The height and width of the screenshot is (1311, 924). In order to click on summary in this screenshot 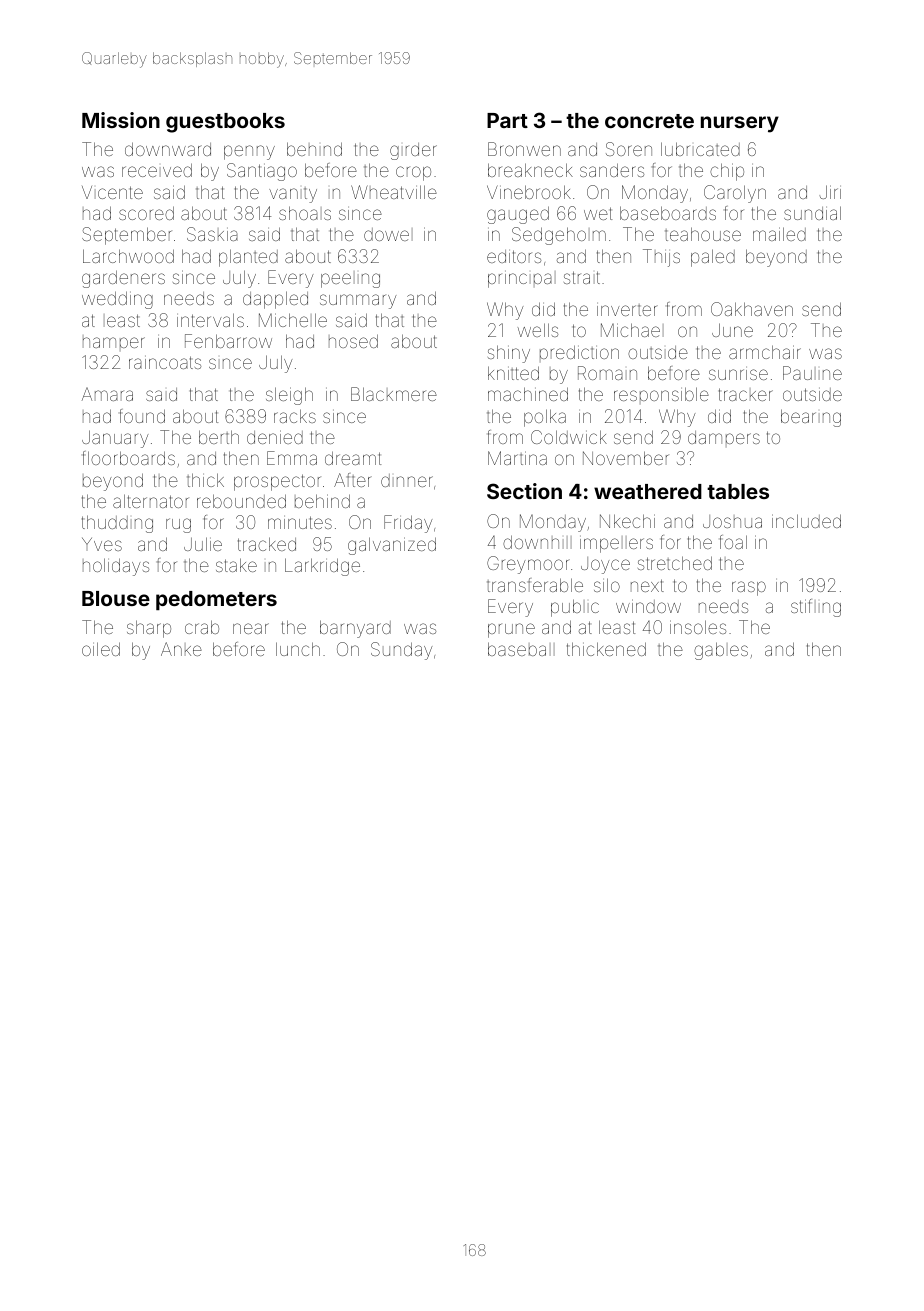, I will do `click(358, 301)`.
